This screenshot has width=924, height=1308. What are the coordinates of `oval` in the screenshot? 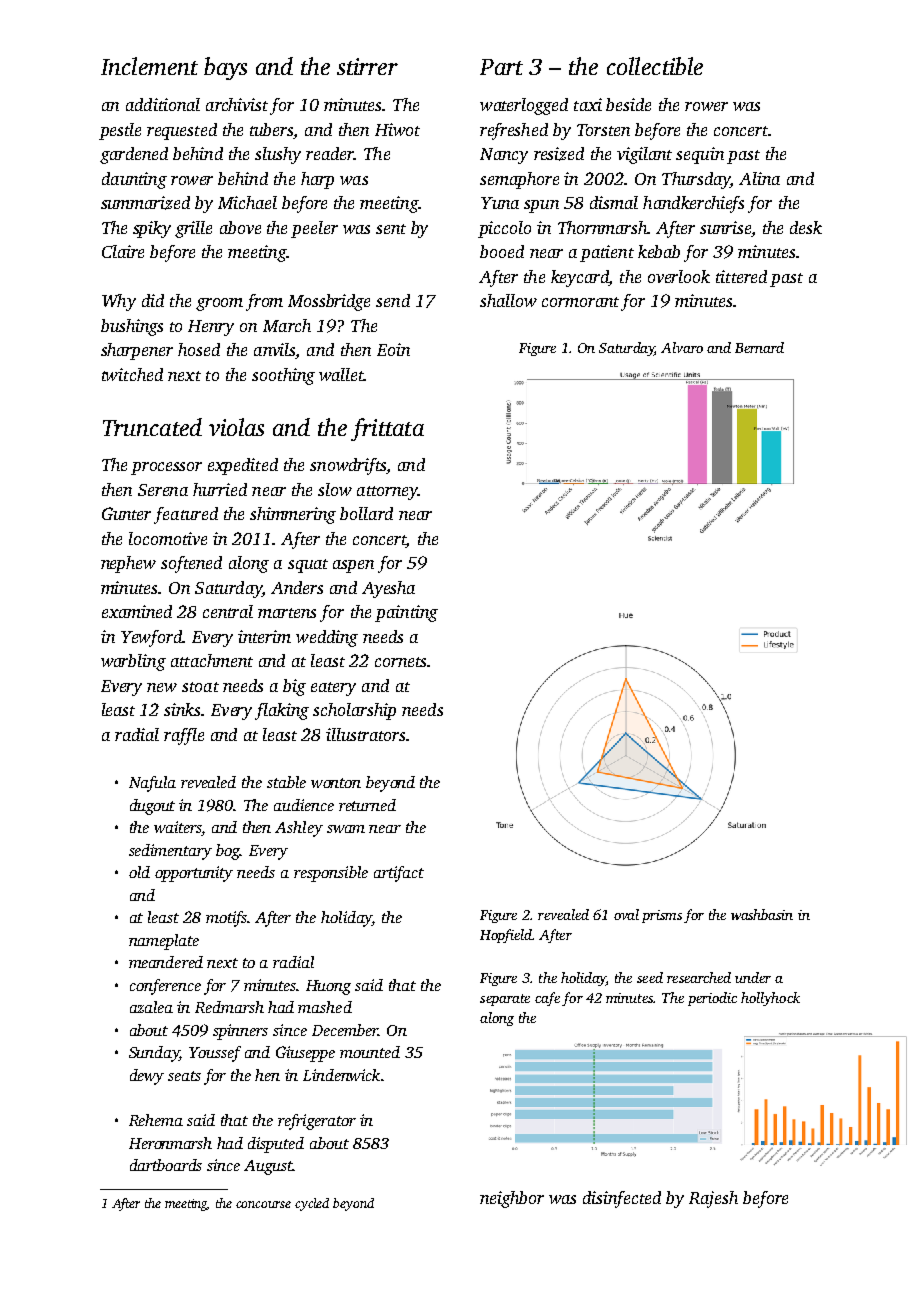 It's located at (626, 914).
